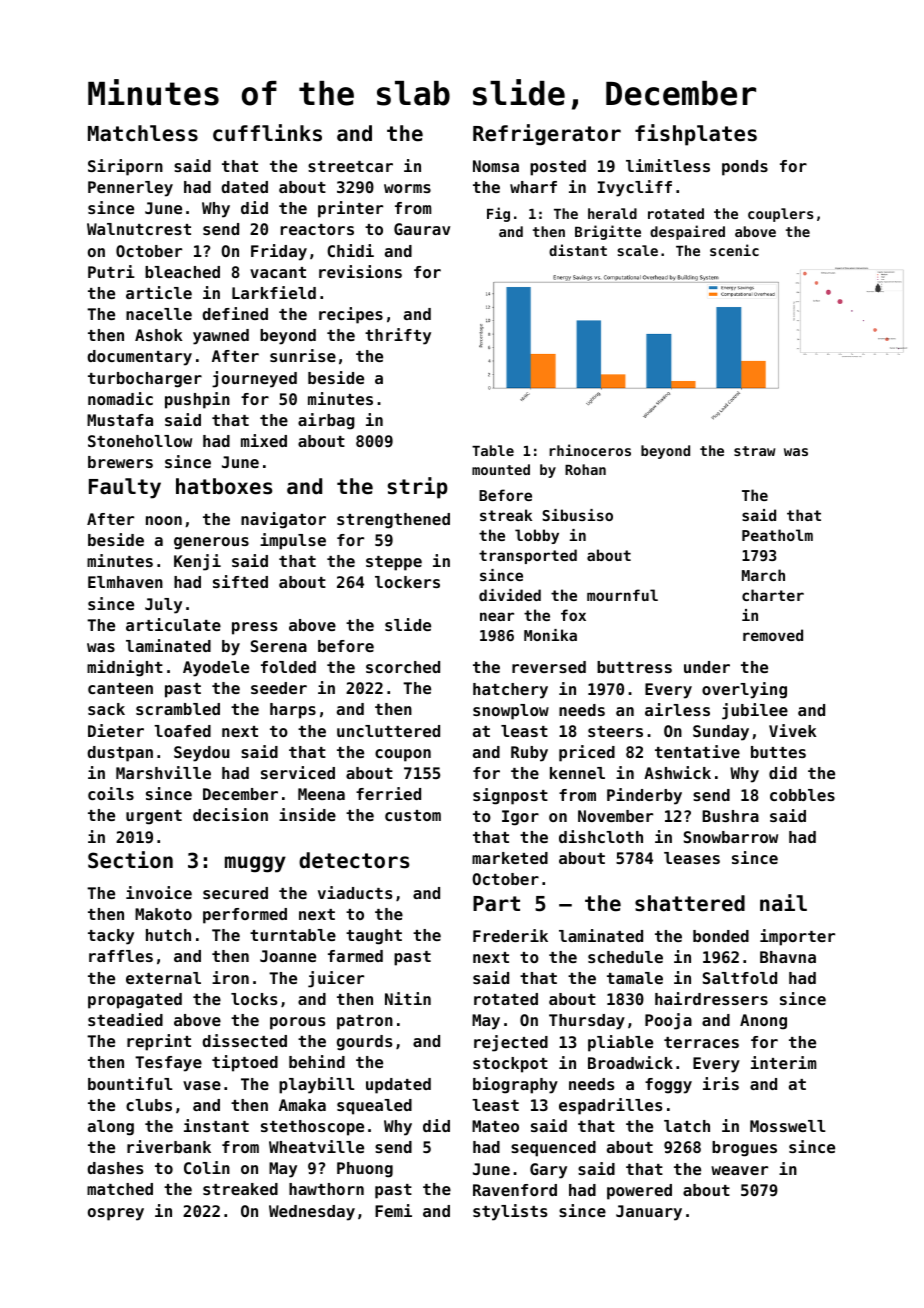 The width and height of the screenshot is (924, 1308). I want to click on lockers, so click(407, 582).
